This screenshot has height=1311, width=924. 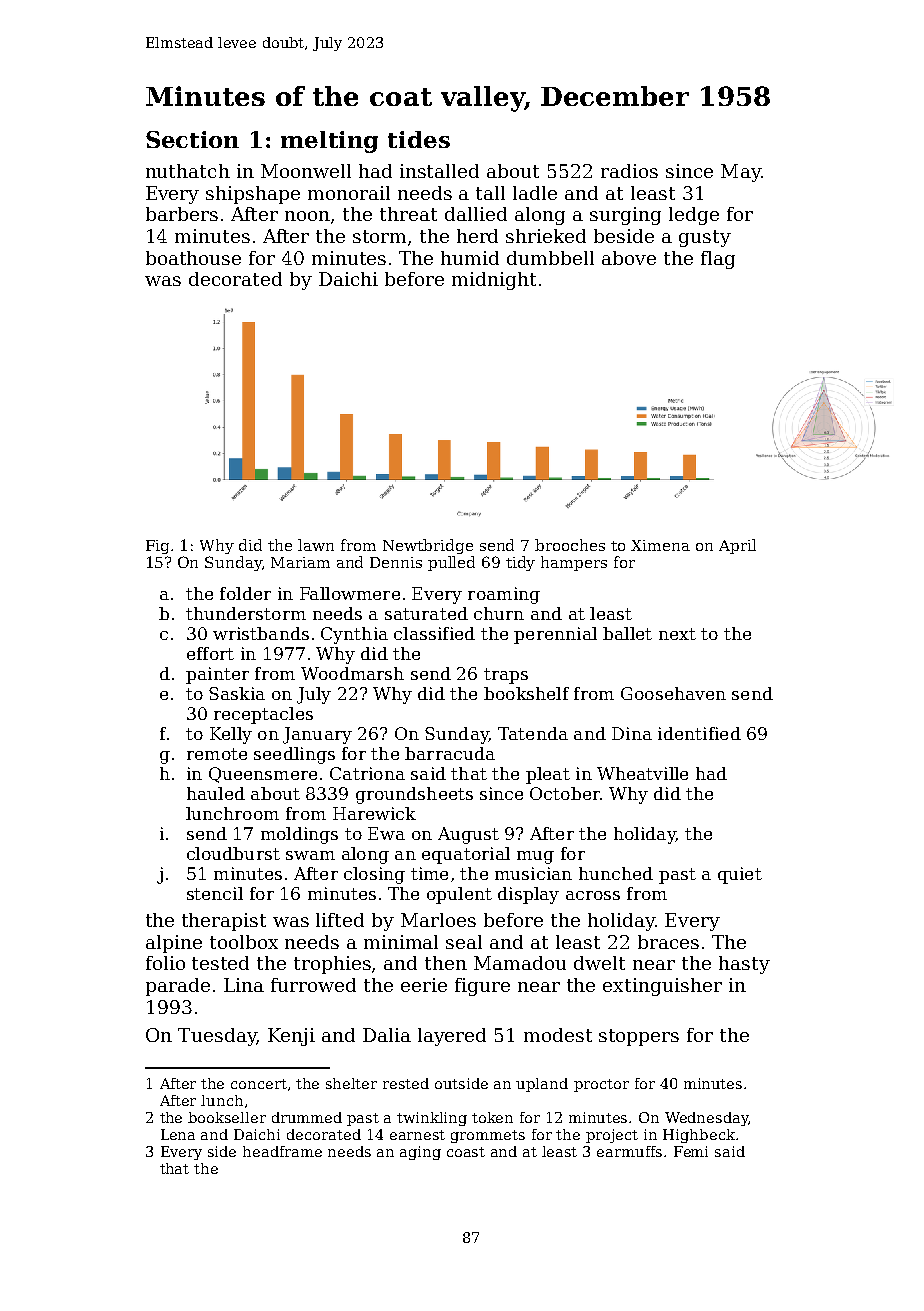 I want to click on Section, so click(x=192, y=139).
